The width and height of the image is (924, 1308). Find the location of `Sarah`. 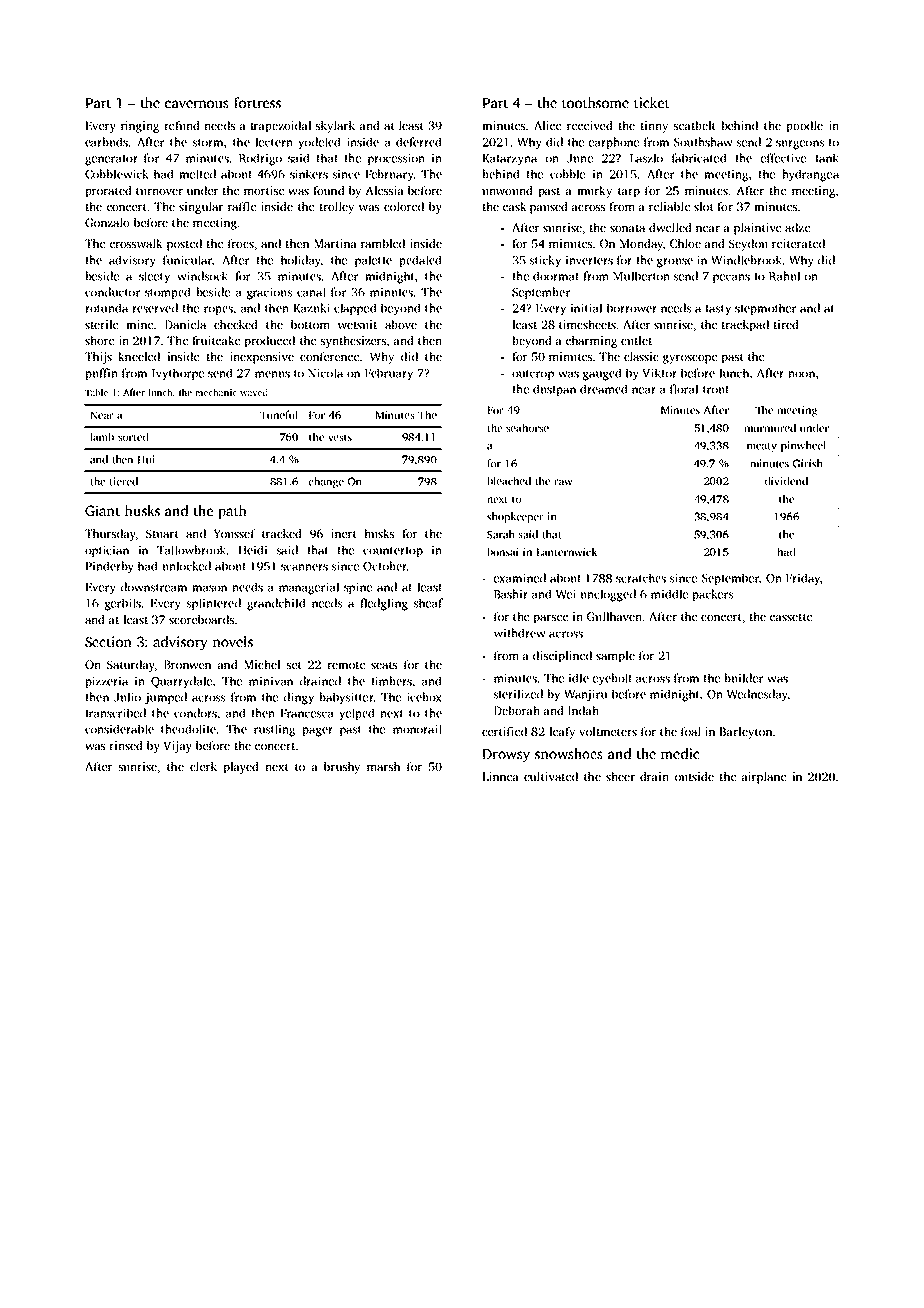

Sarah is located at coordinates (500, 534).
